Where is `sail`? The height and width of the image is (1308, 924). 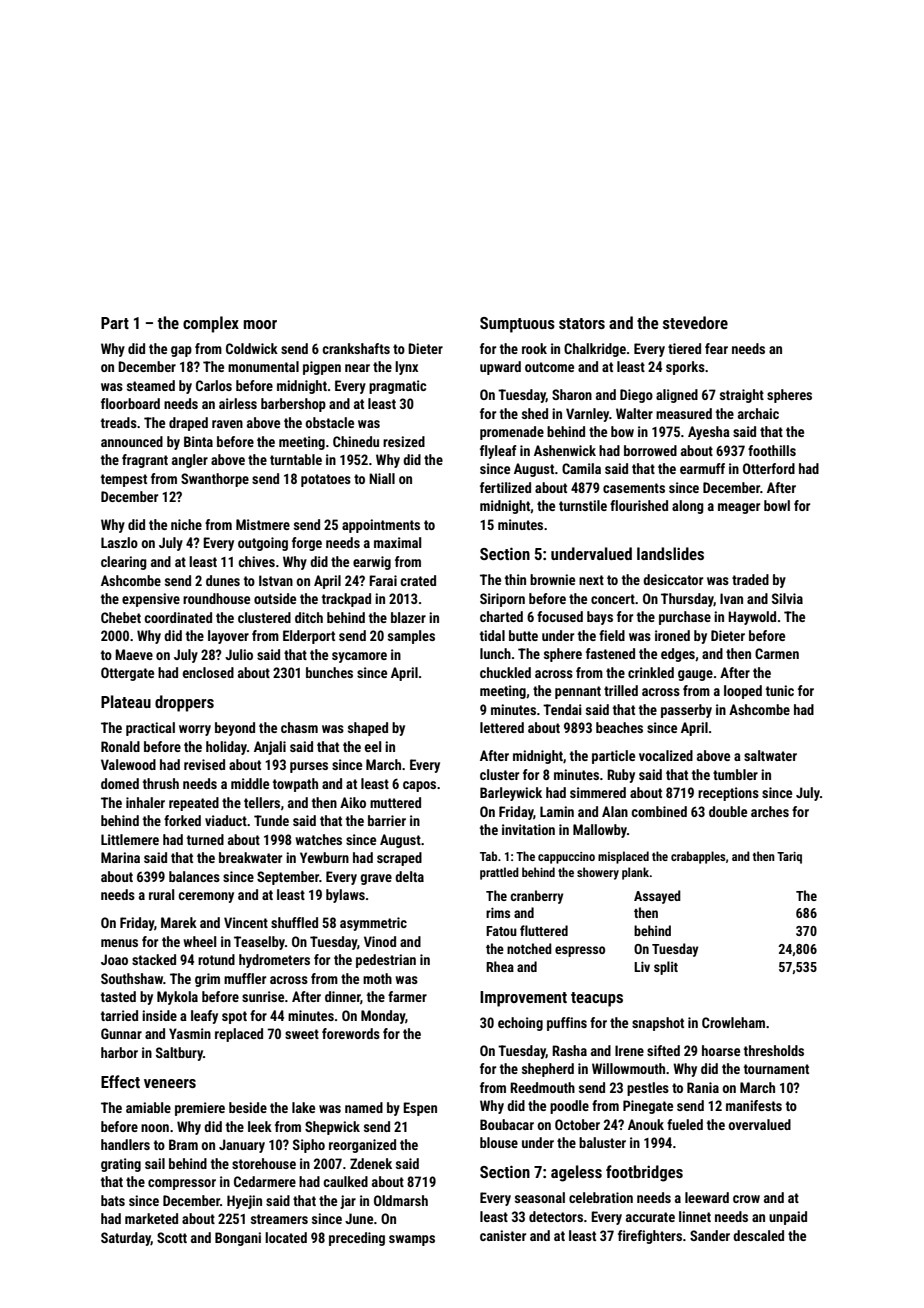
sail is located at coordinates (155, 1163).
